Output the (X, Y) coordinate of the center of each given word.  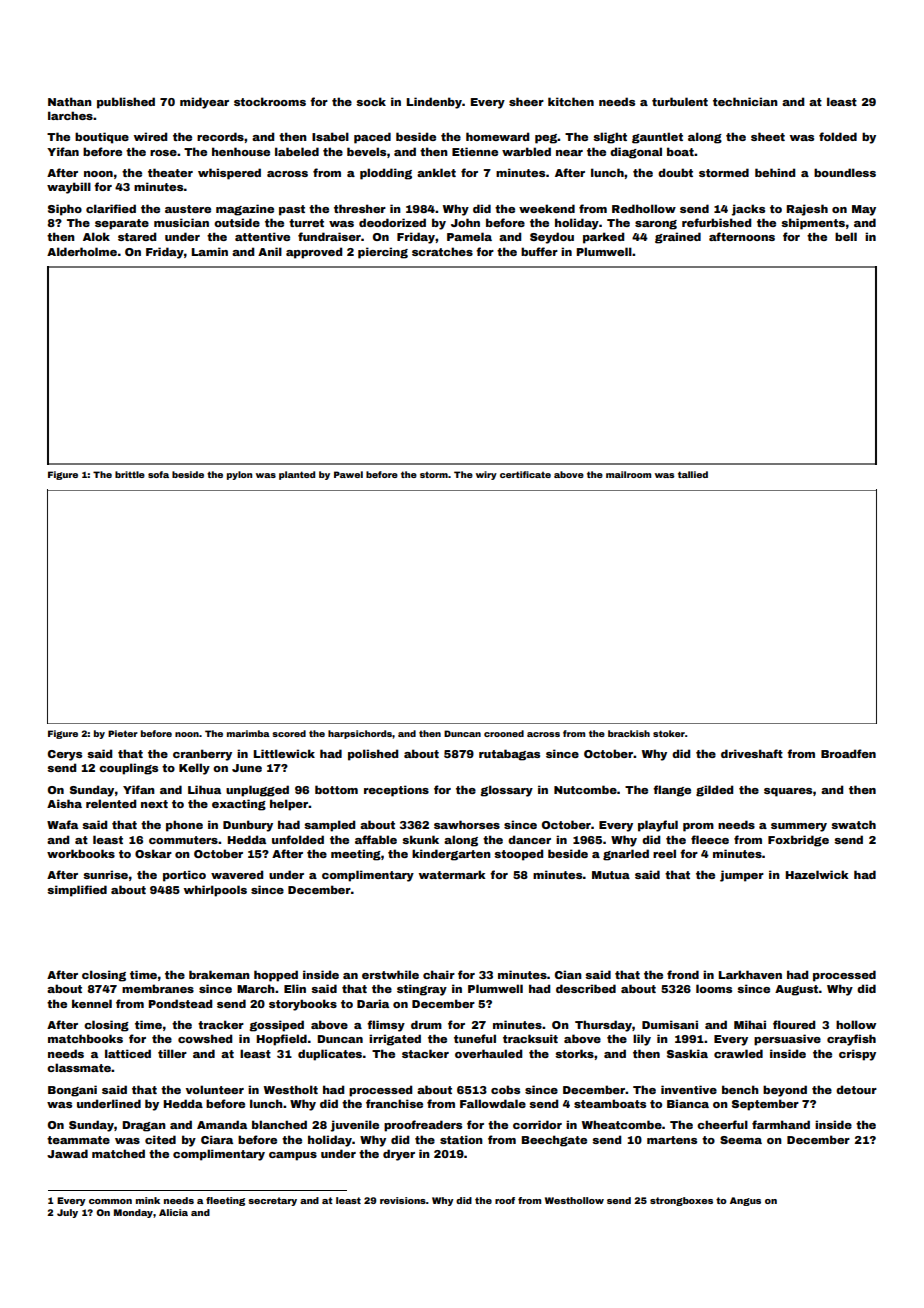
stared (137, 236)
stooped (518, 855)
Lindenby (434, 103)
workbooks (81, 853)
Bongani (72, 1091)
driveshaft (752, 753)
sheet (768, 136)
